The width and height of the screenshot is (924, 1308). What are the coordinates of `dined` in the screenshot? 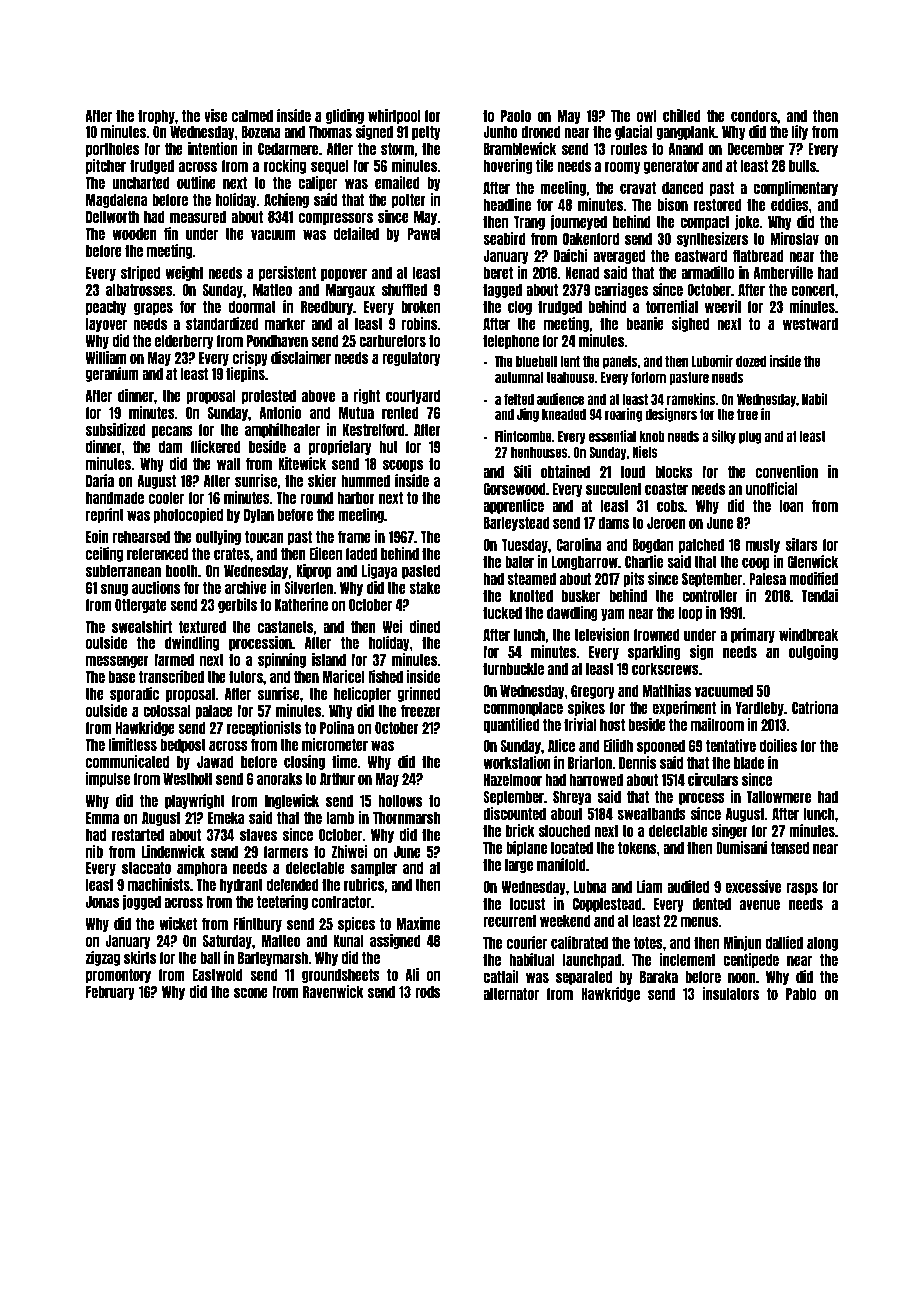 It's located at (425, 626).
